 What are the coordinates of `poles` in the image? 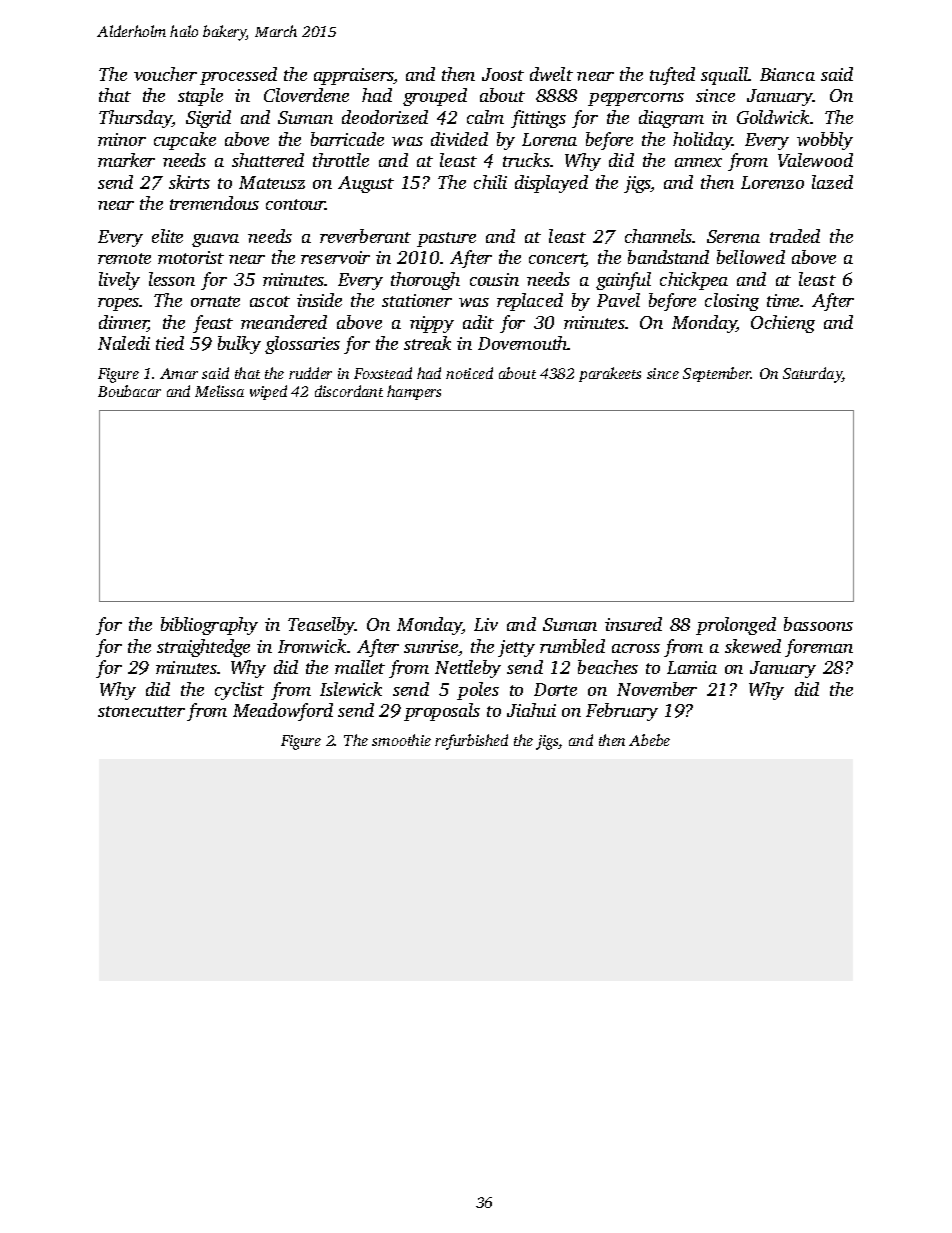 It's located at (478, 691).
